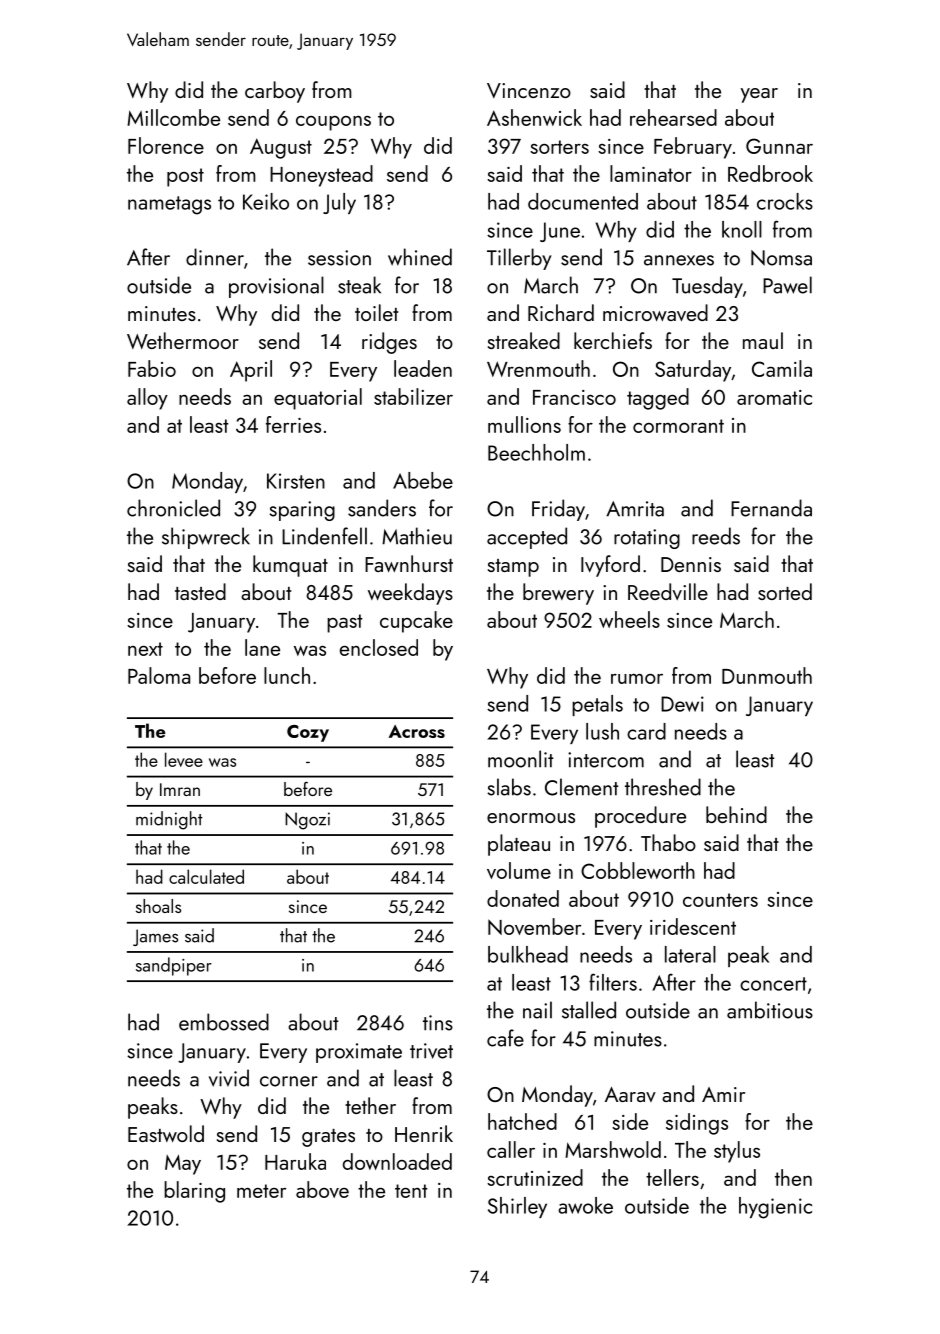 Image resolution: width=940 pixels, height=1334 pixels. Describe the element at coordinates (771, 508) in the screenshot. I see `Fernanda` at that location.
